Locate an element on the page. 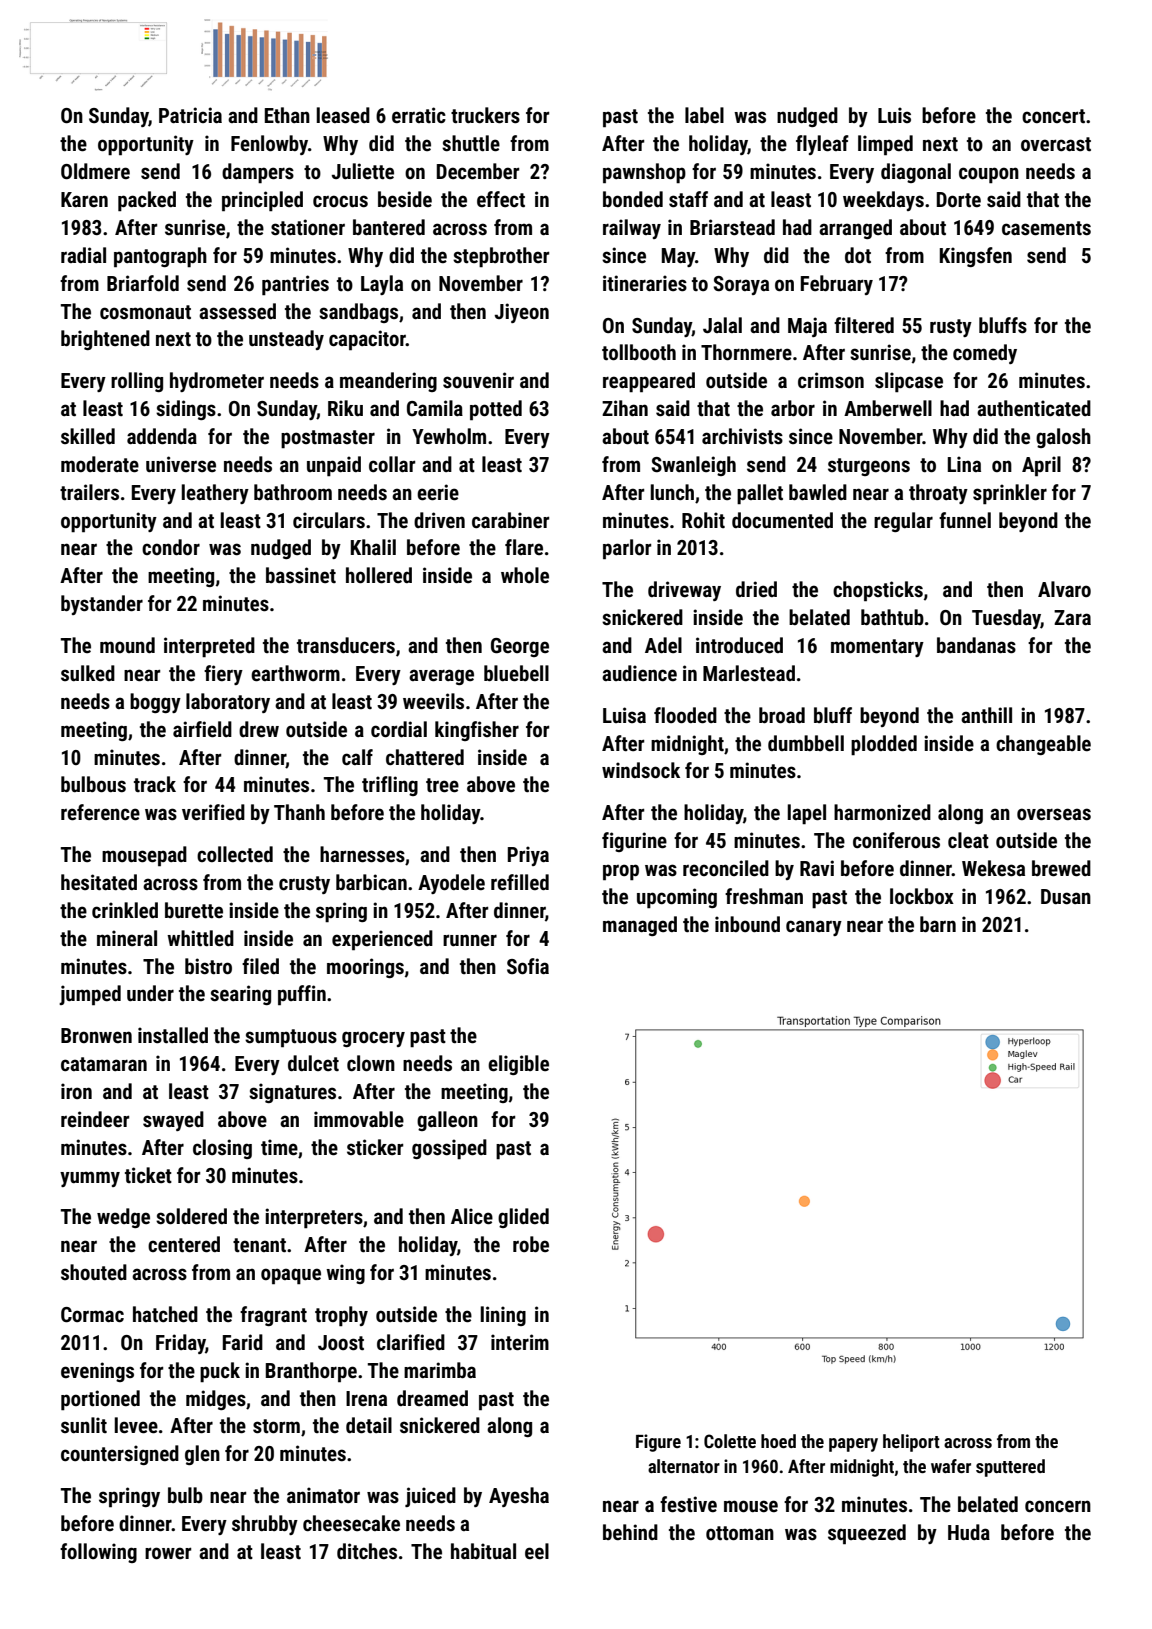 This document has height=1629, width=1152. windsock is located at coordinates (641, 770).
